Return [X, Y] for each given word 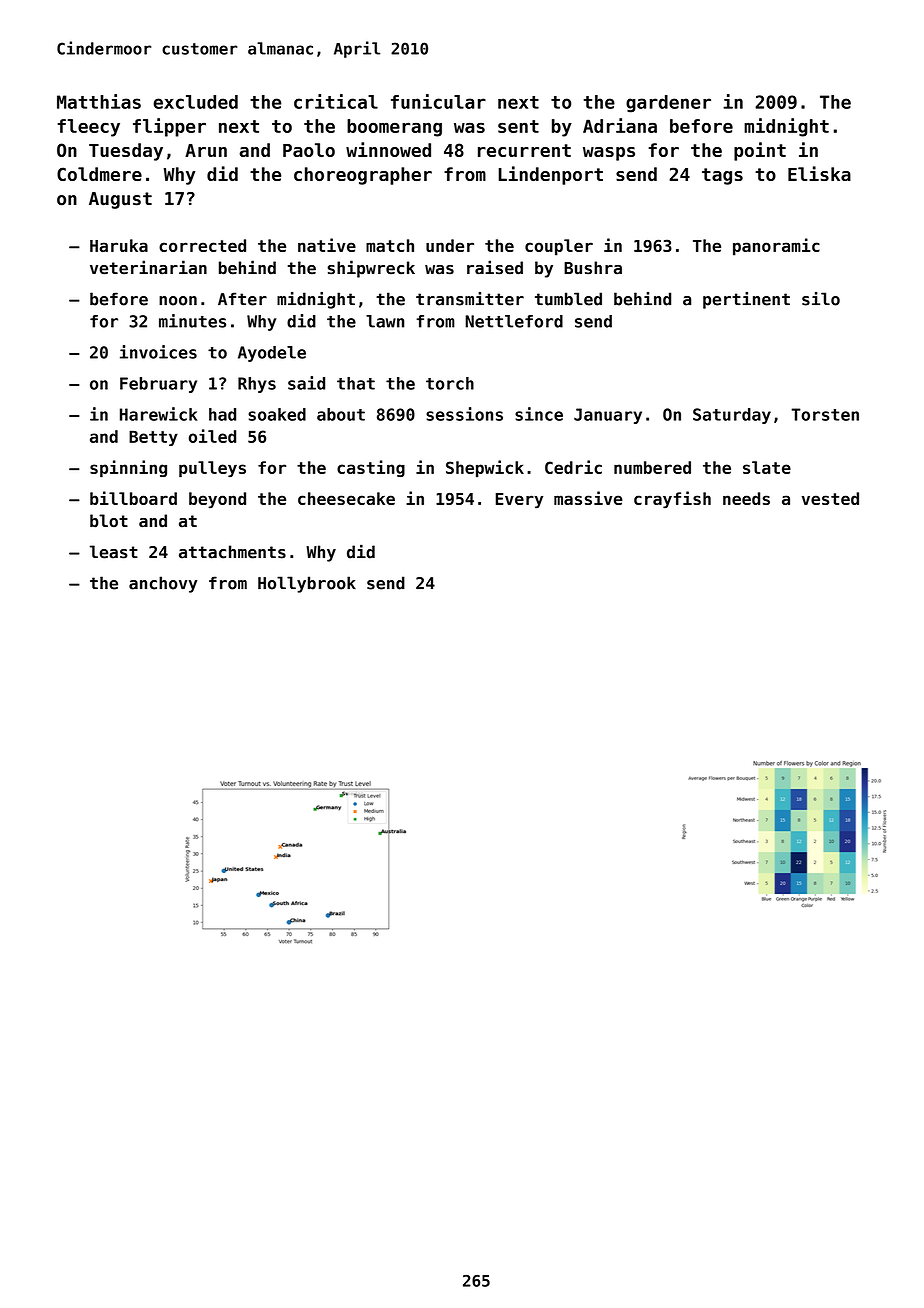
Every [519, 501]
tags [722, 176]
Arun [206, 150]
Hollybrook [307, 584]
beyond [217, 500]
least [114, 552]
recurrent [524, 150]
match [390, 245]
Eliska [819, 173]
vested [830, 498]
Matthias [99, 101]
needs [746, 498]
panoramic [776, 247]
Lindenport [551, 175]
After [242, 299]
